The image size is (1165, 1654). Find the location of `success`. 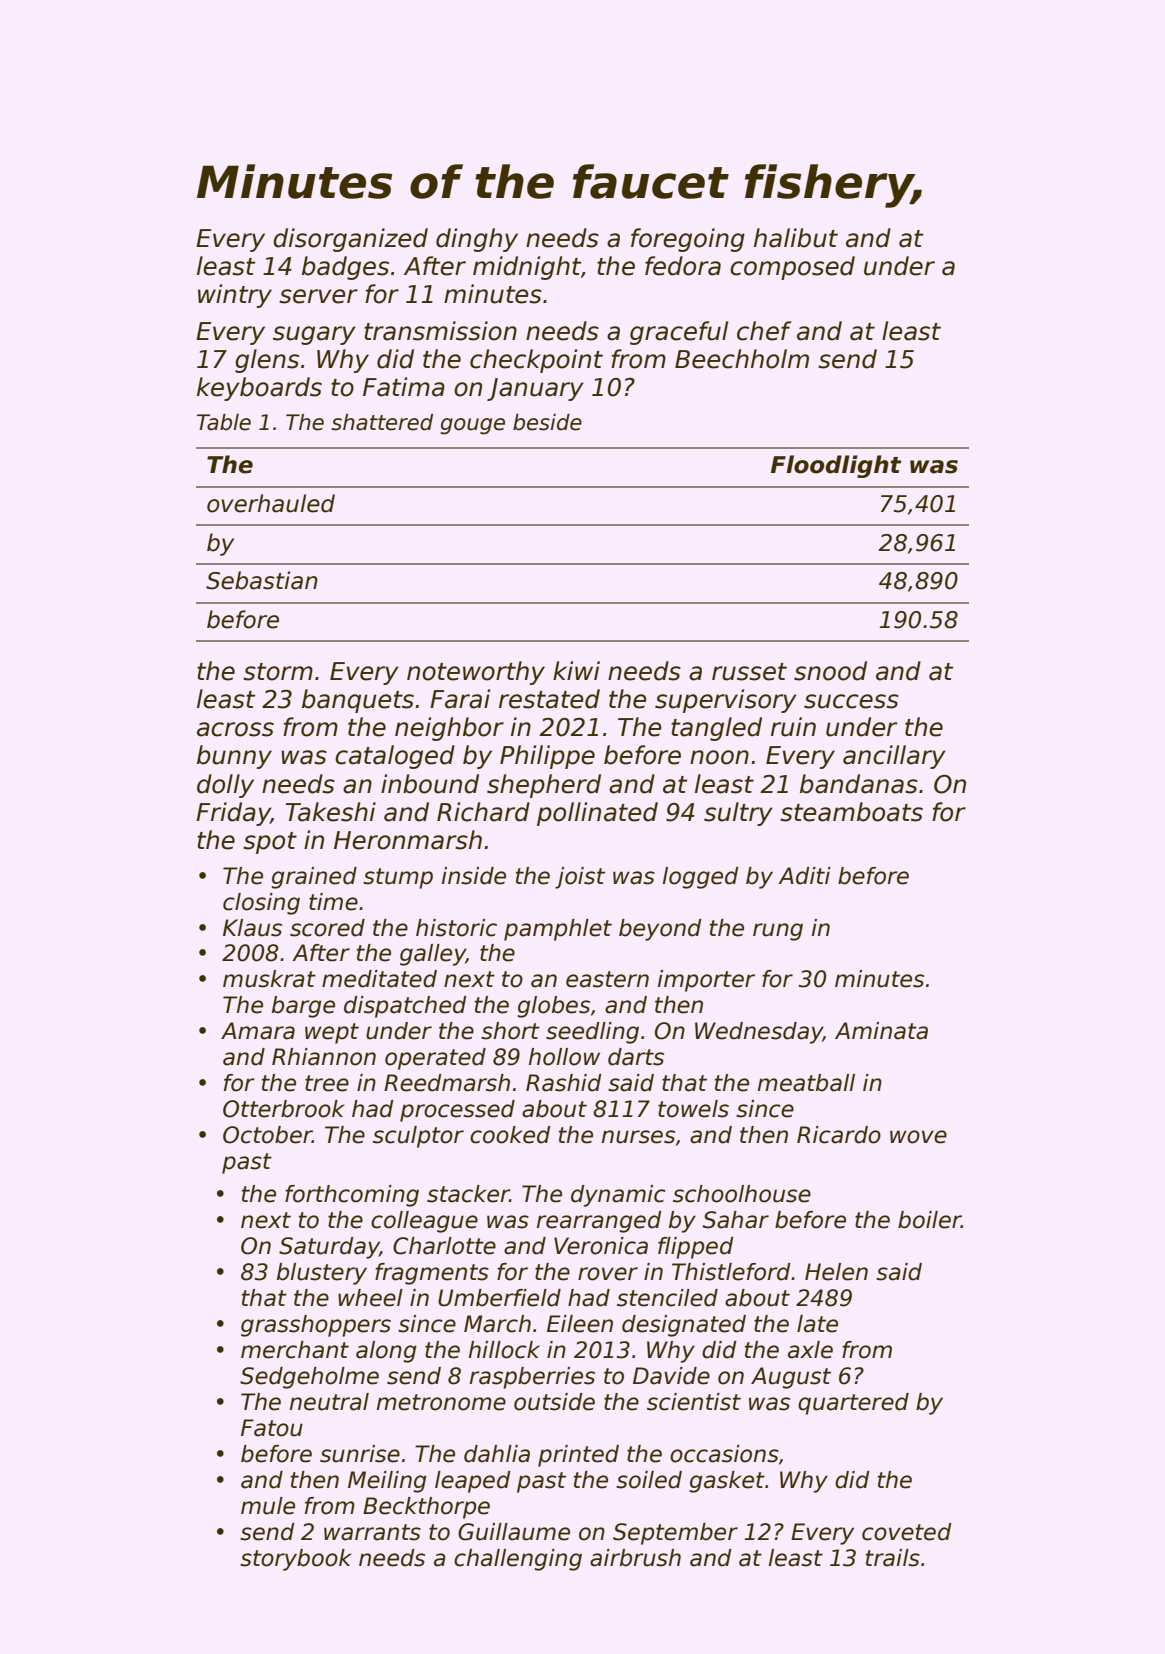

success is located at coordinates (851, 701).
